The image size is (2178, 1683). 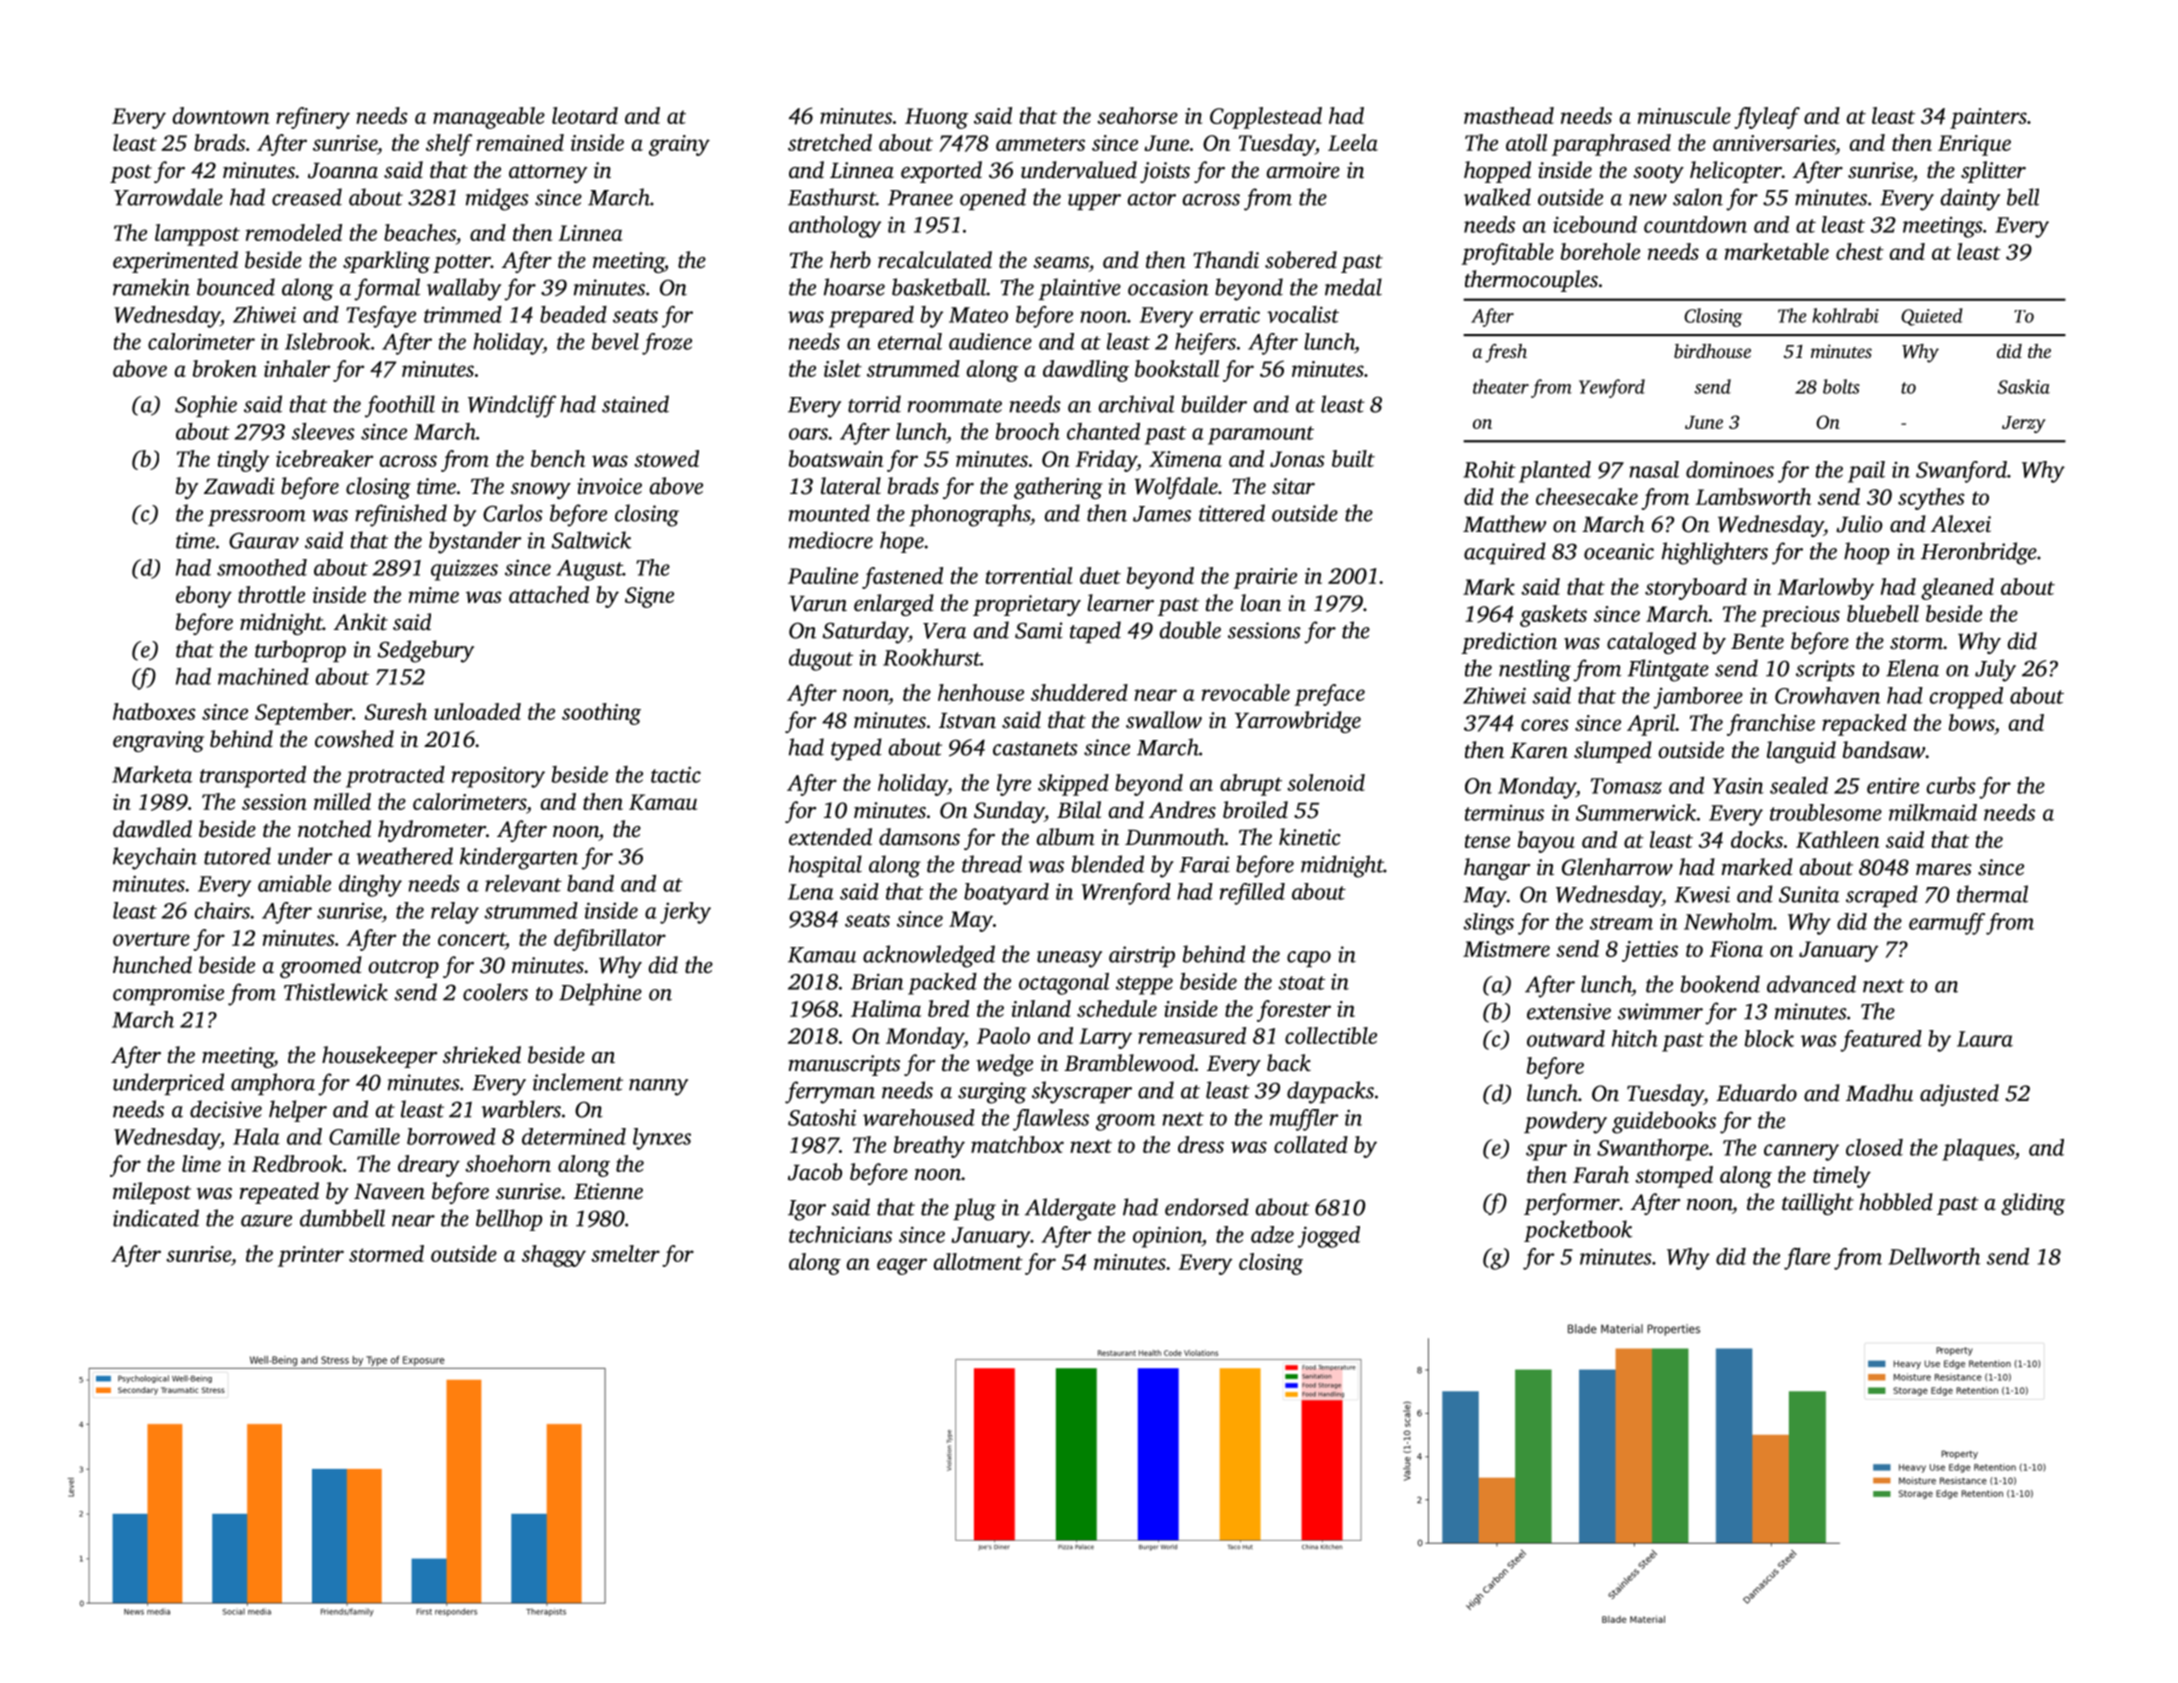 I want to click on henhouse, so click(x=981, y=692).
